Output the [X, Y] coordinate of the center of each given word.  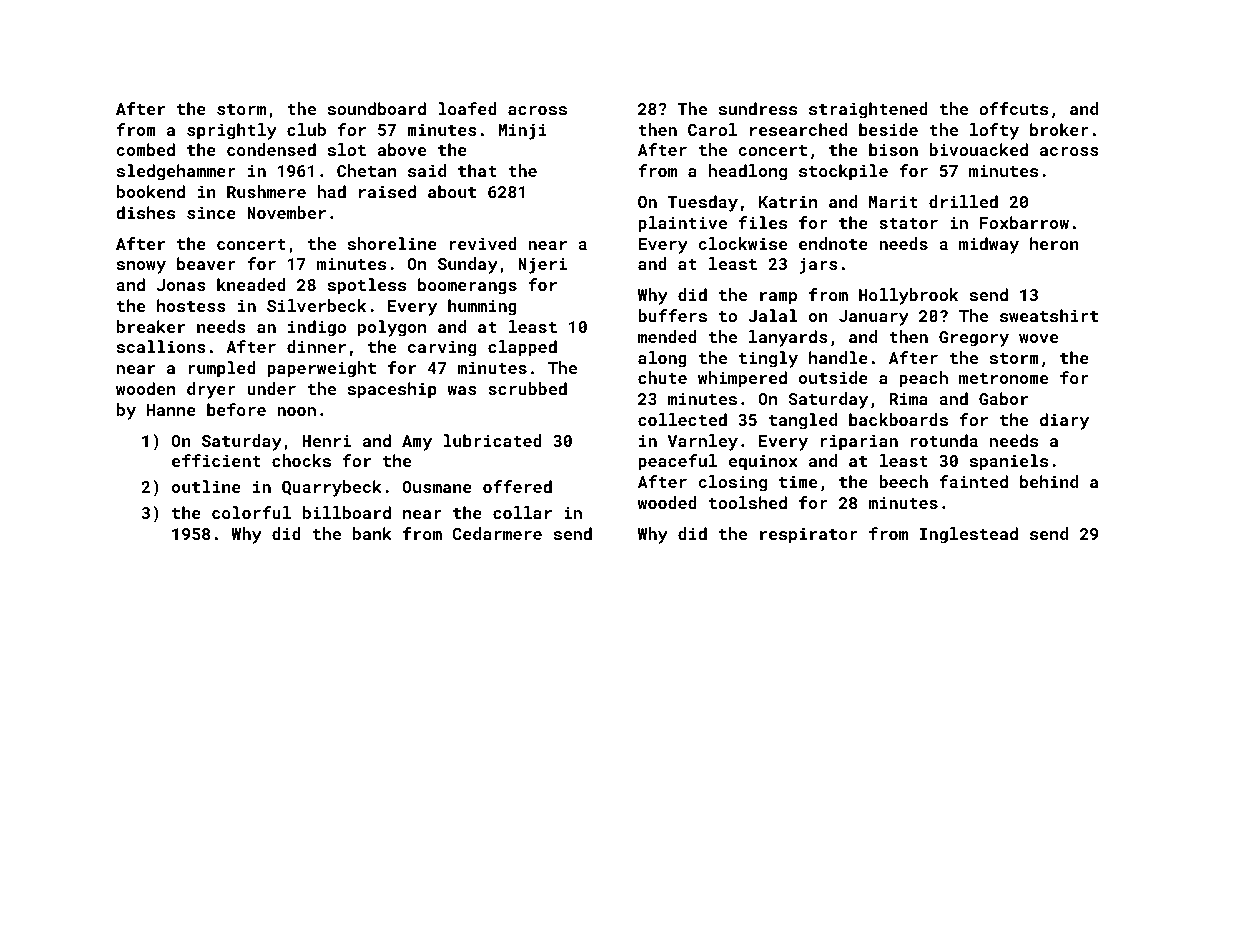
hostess [191, 305]
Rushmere [266, 191]
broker [1059, 129]
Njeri [542, 265]
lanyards [788, 338]
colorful [251, 512]
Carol [712, 129]
